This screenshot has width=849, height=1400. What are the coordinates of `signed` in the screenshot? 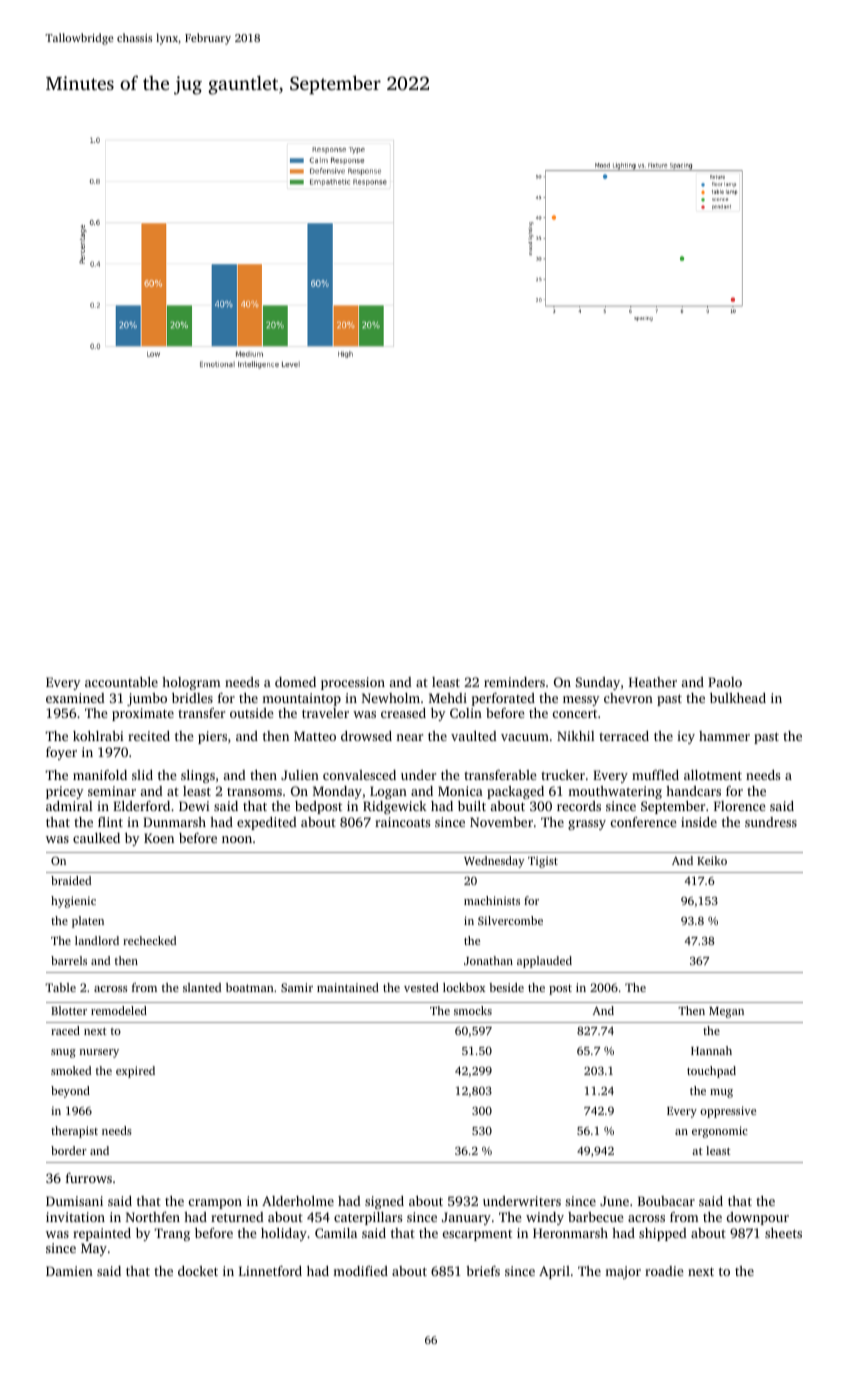 It's located at (384, 1202).
